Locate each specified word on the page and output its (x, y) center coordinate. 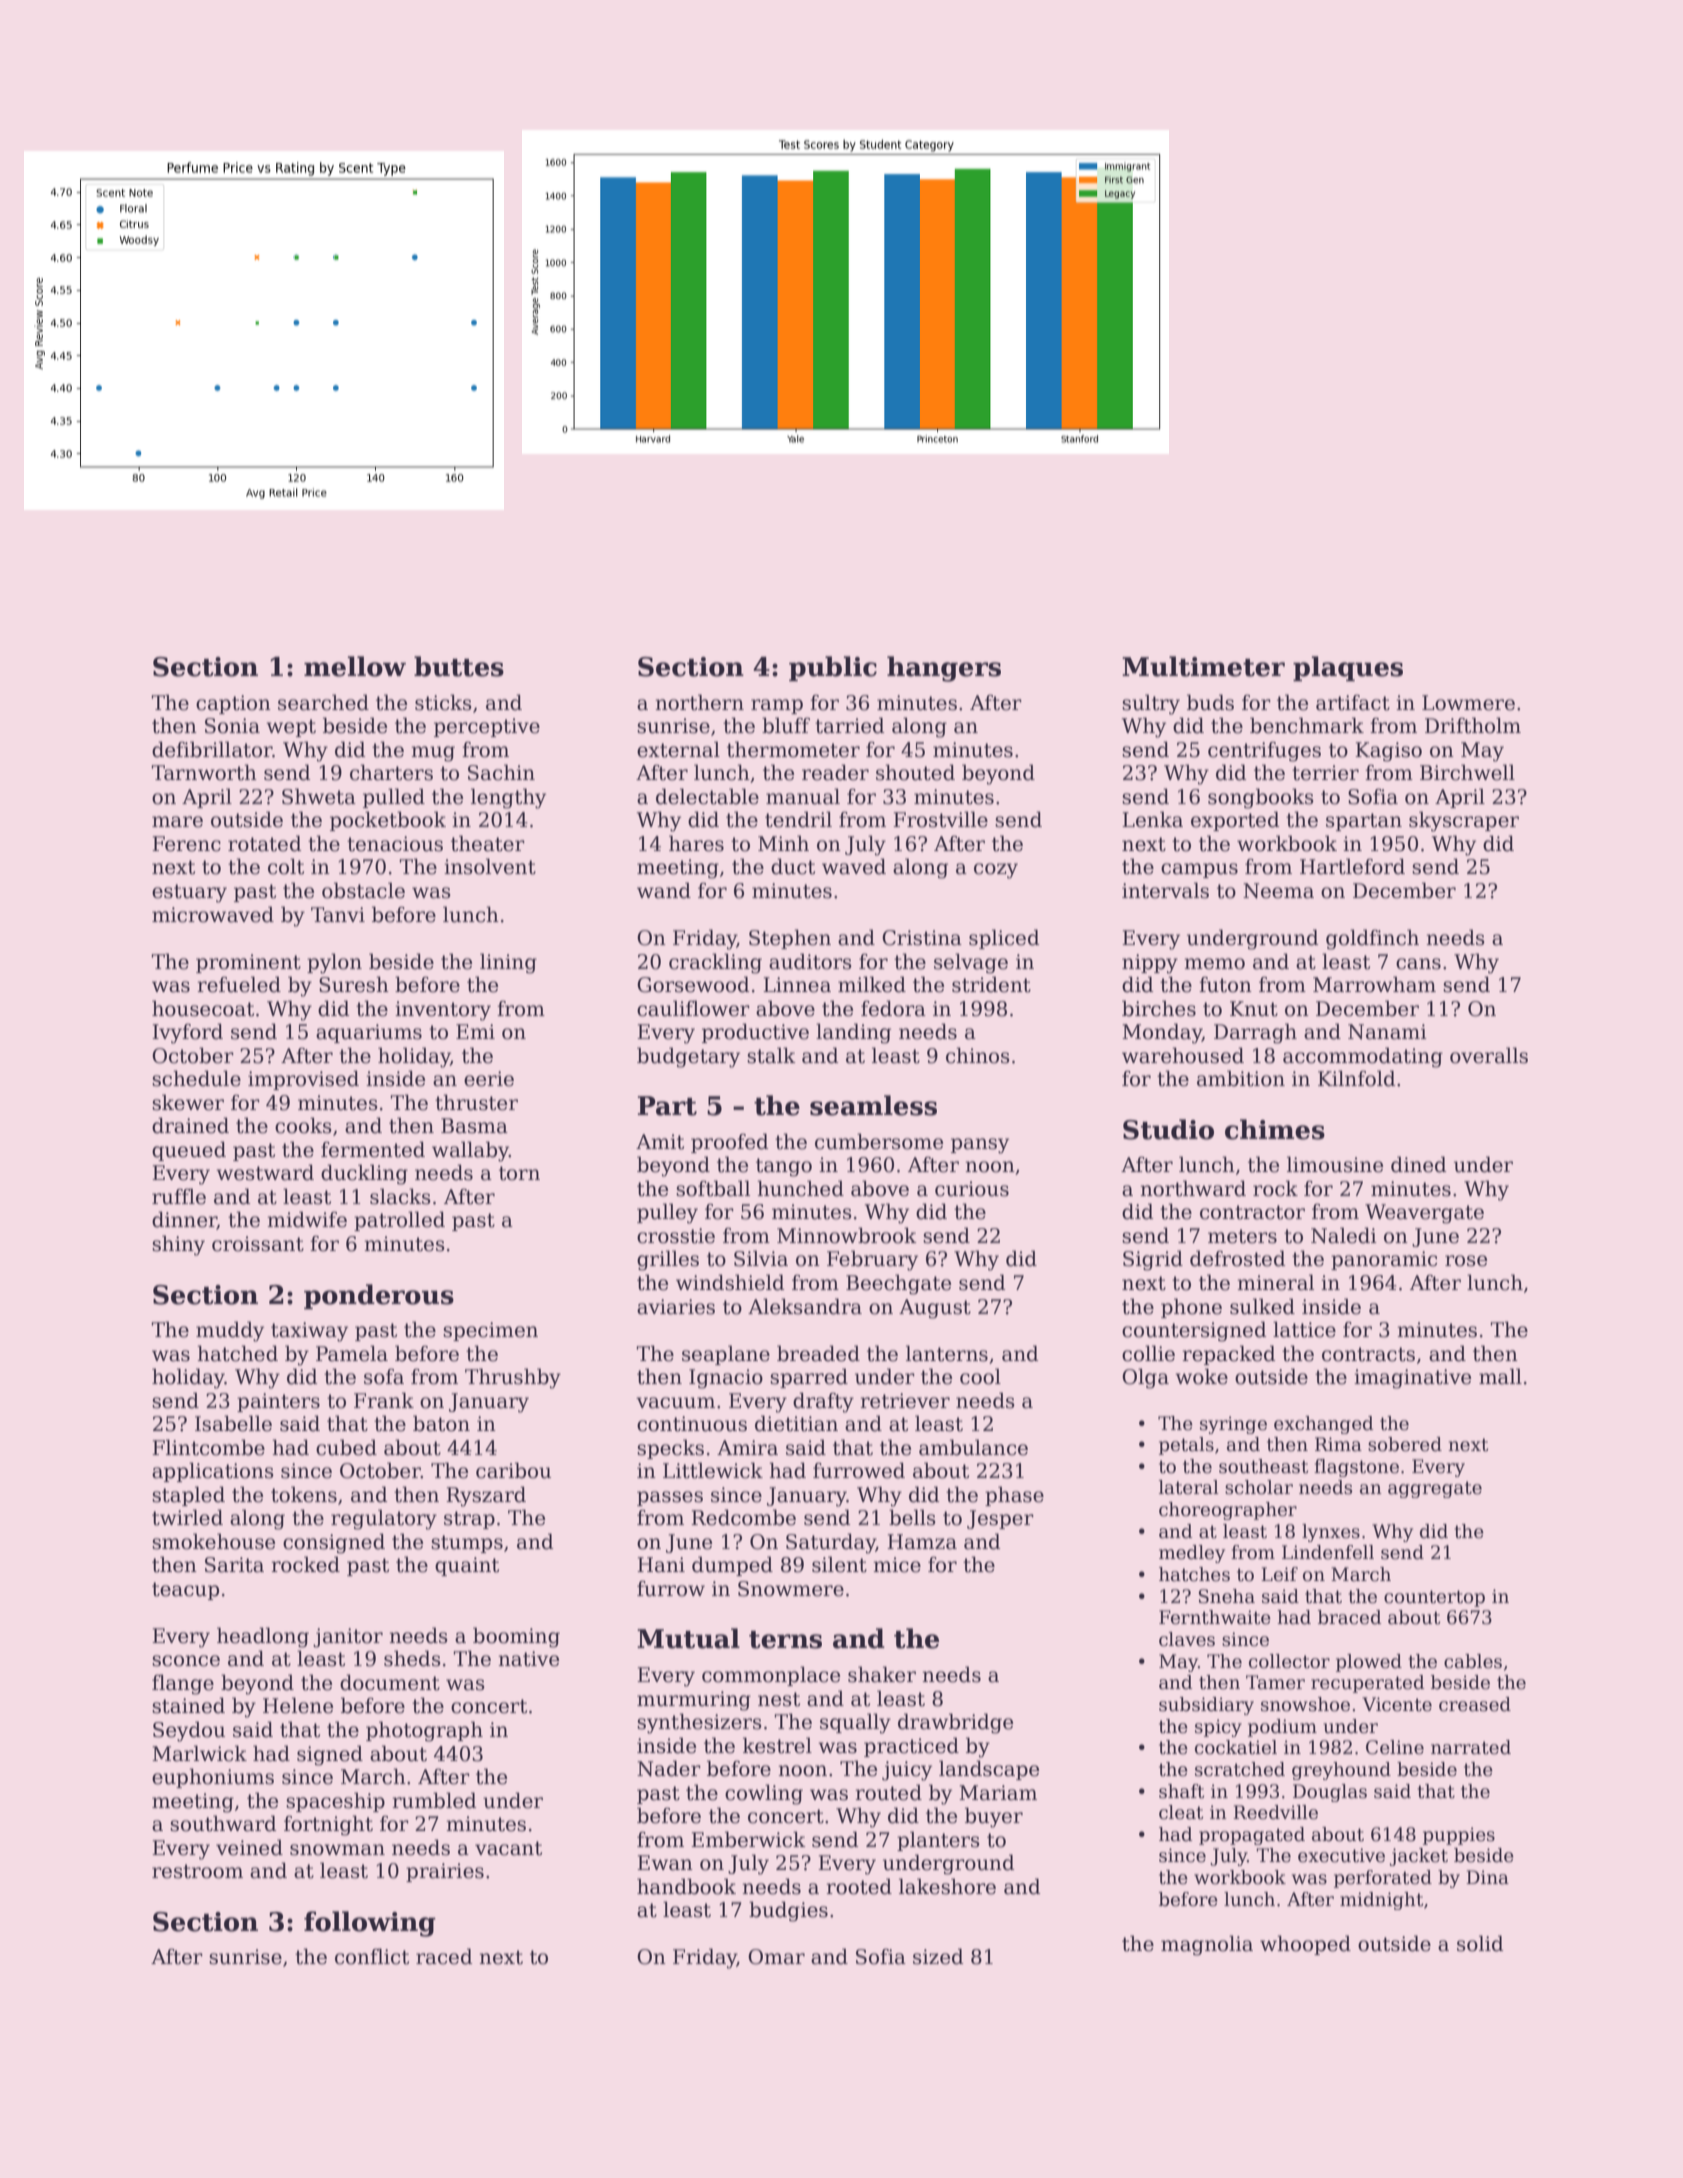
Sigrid (1153, 1260)
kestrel (777, 1745)
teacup (185, 1591)
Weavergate (1424, 1214)
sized (938, 1956)
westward (265, 1172)
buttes (459, 666)
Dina (1487, 1877)
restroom (197, 1871)
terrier (1325, 773)
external (678, 749)
